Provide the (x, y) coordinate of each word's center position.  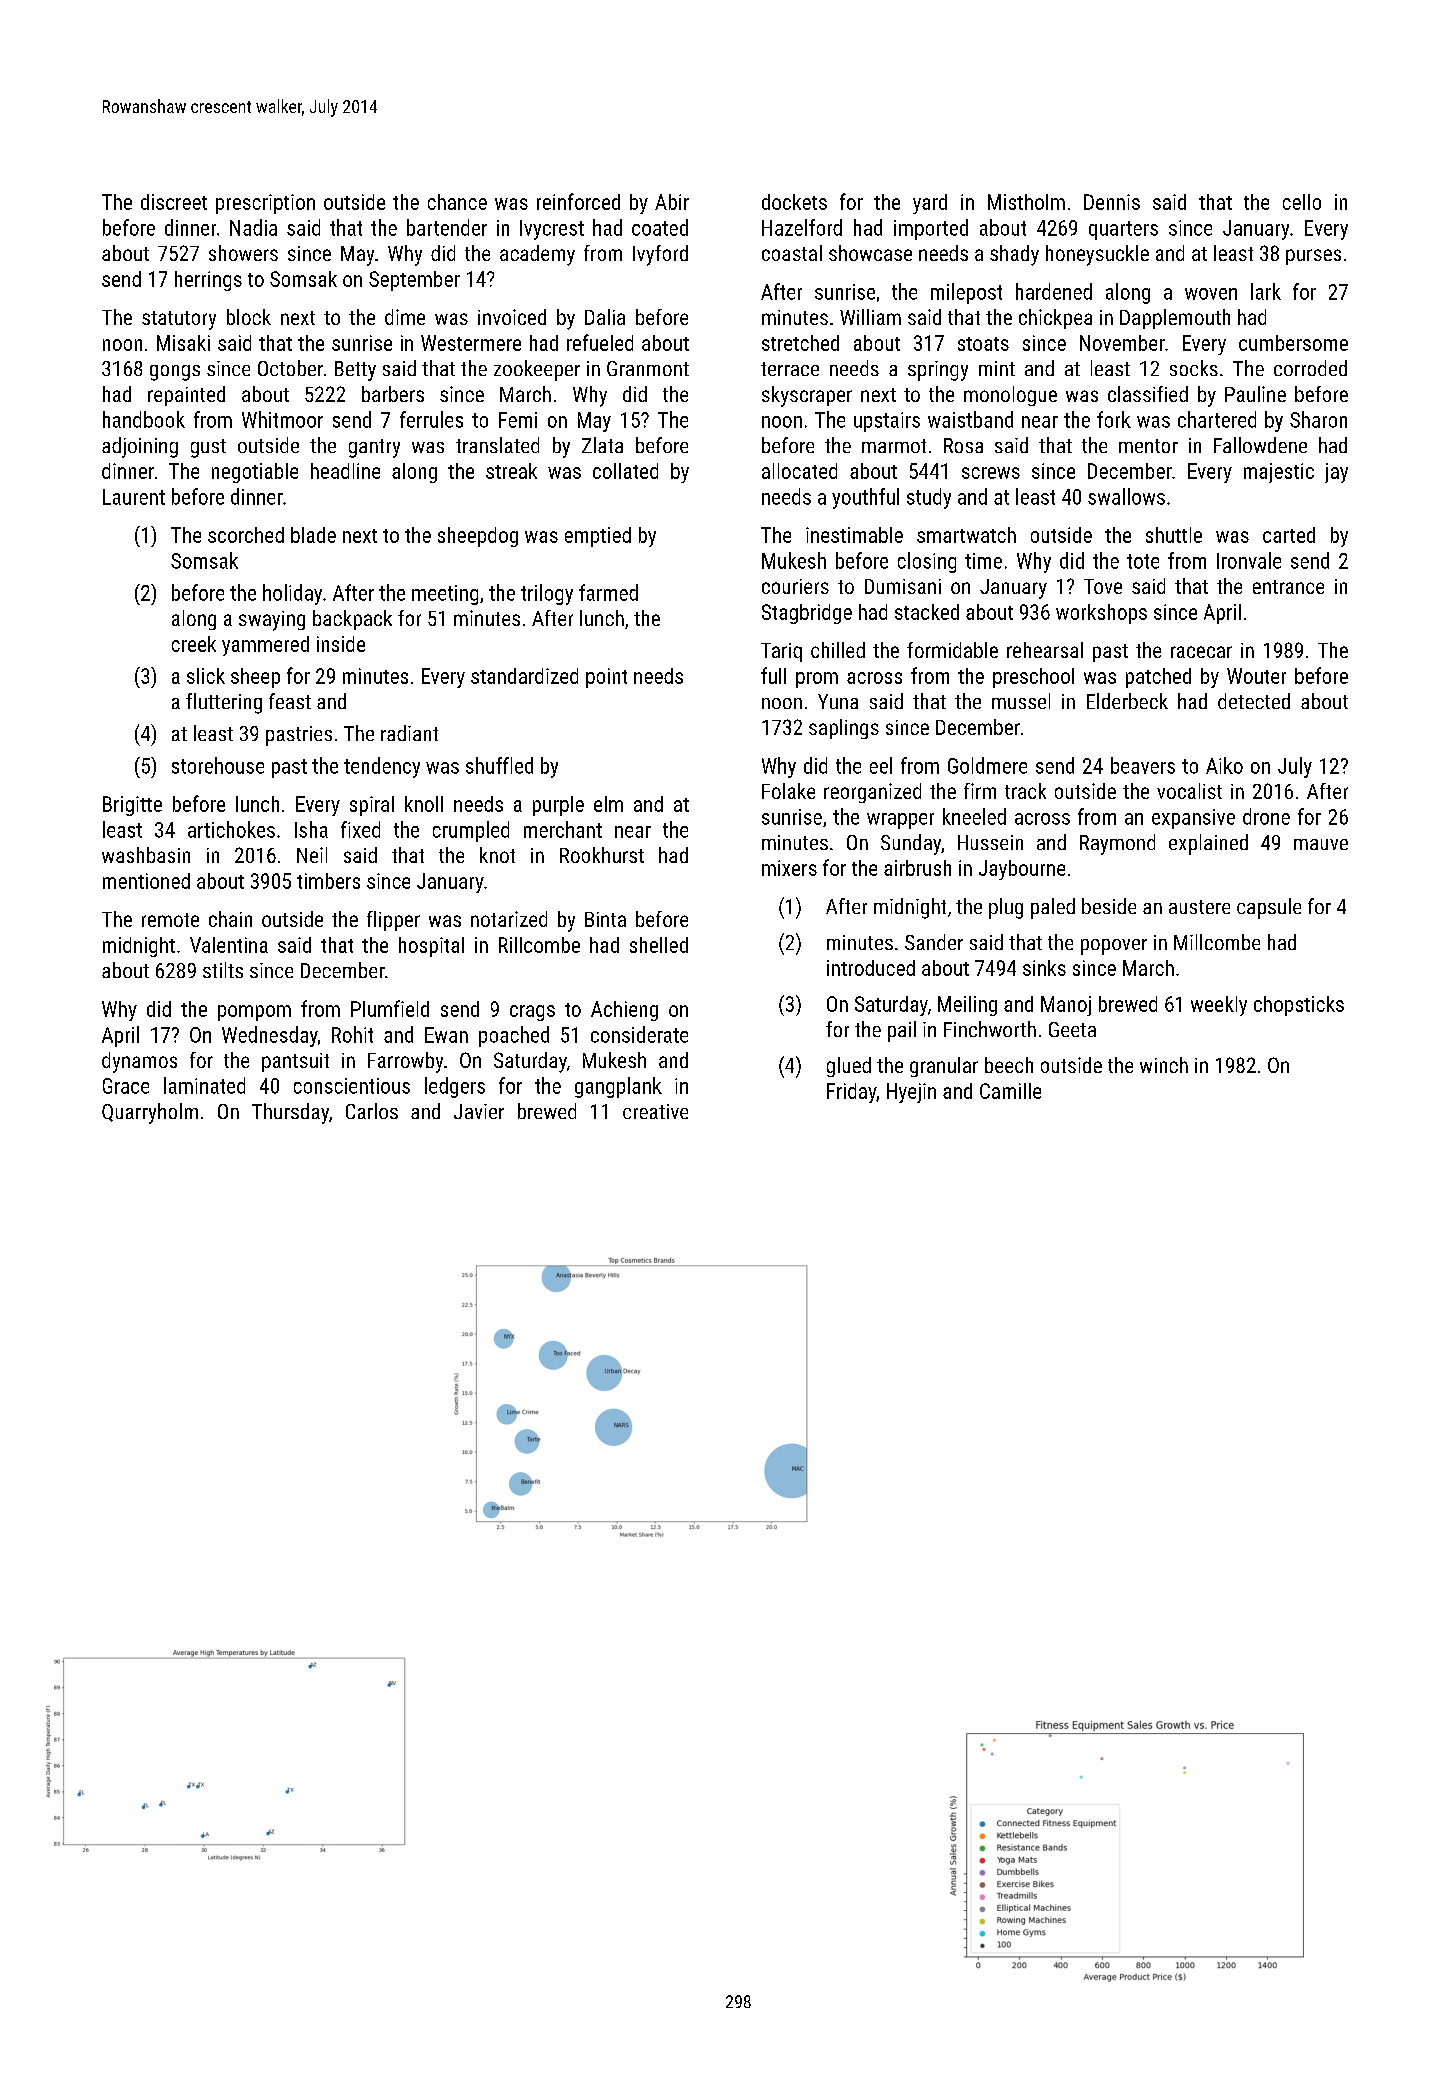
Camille (1010, 1091)
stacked (927, 612)
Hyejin (911, 1093)
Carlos (372, 1111)
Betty (355, 371)
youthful (865, 498)
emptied (598, 537)
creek (194, 644)
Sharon (1318, 419)
